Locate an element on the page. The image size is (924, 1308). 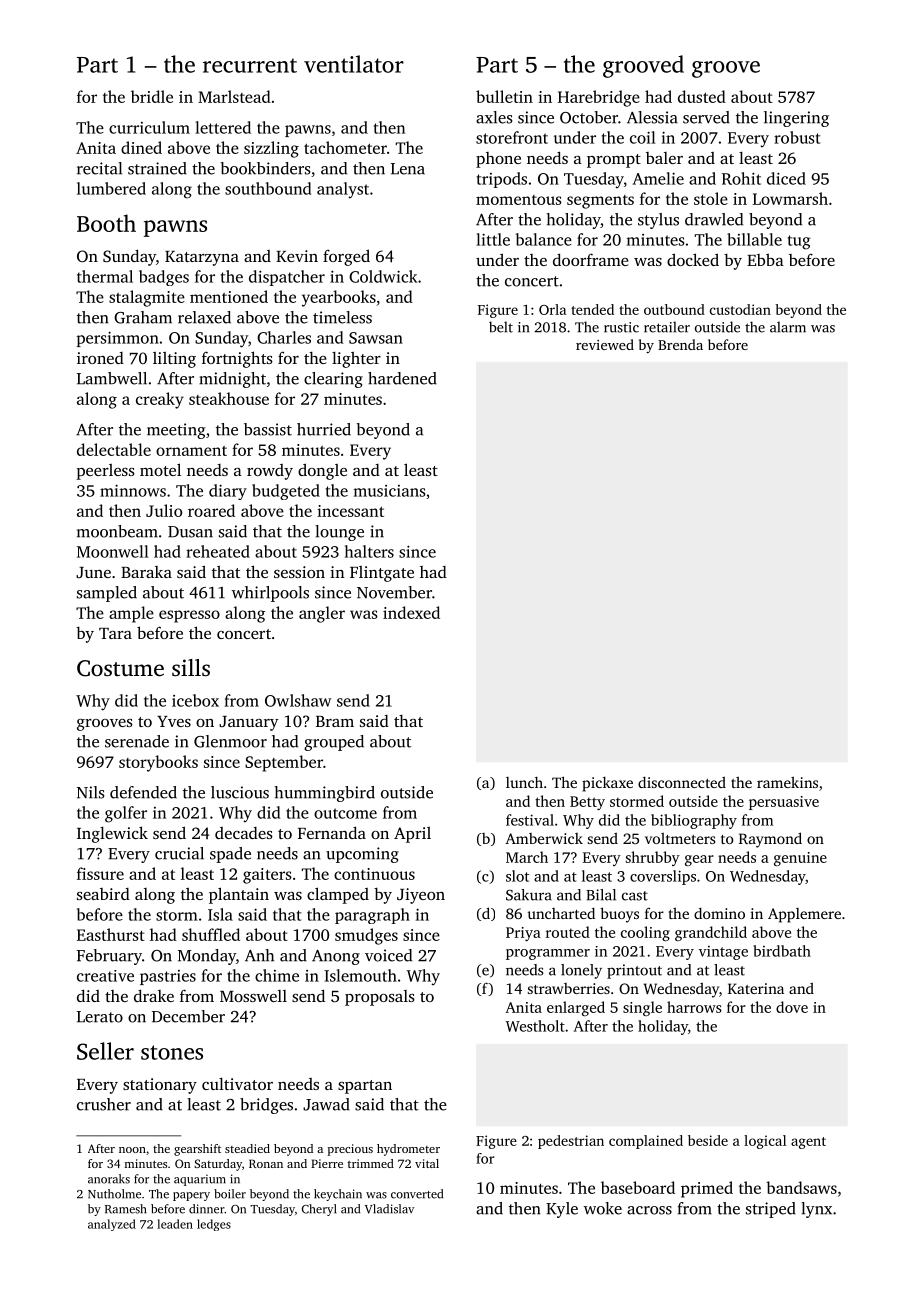
Owlshaw is located at coordinates (298, 700).
